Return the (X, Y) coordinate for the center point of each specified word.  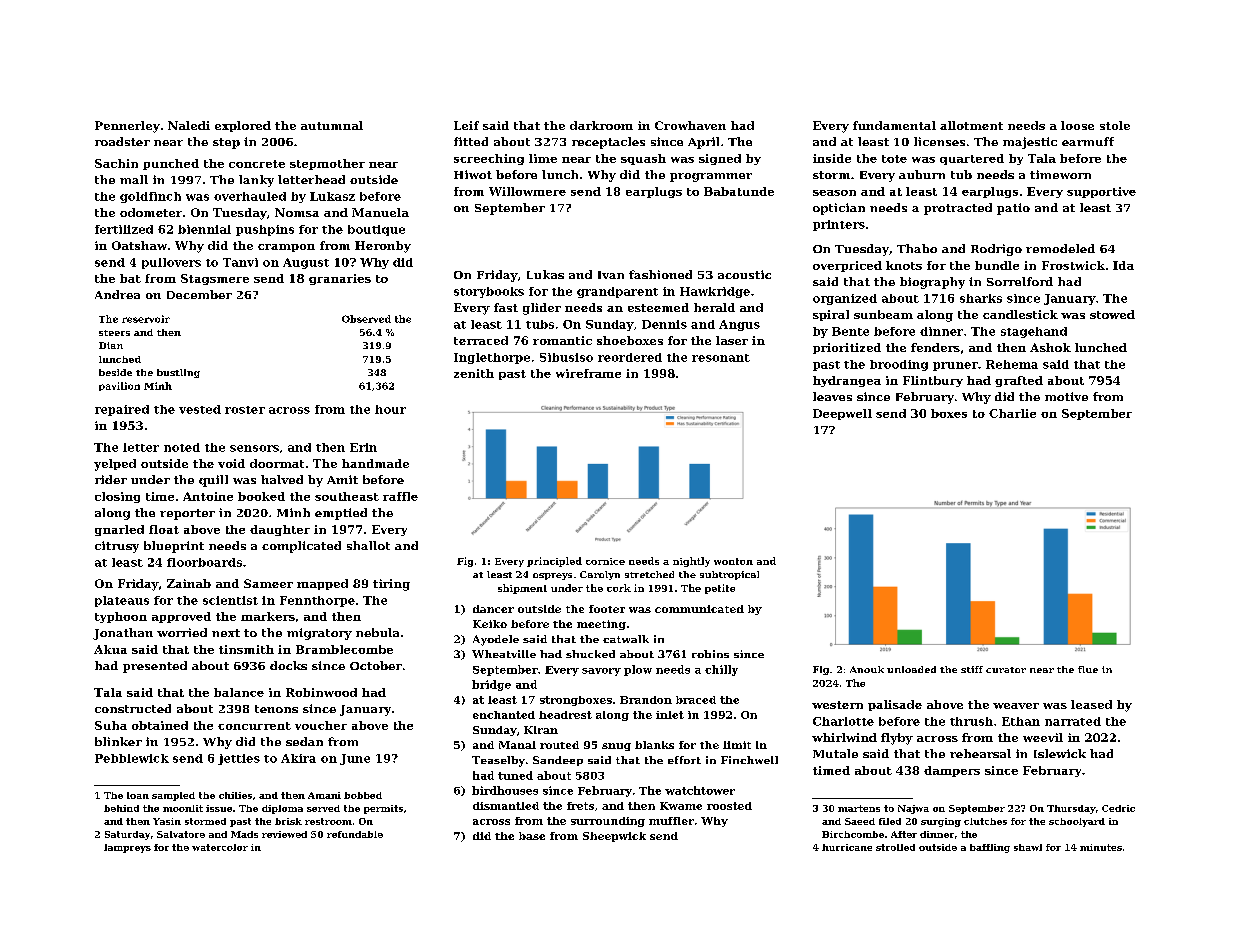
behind (121, 808)
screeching (489, 159)
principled (554, 562)
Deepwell (842, 414)
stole (1115, 125)
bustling (178, 373)
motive (1066, 396)
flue (1088, 669)
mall (134, 179)
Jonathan (123, 634)
